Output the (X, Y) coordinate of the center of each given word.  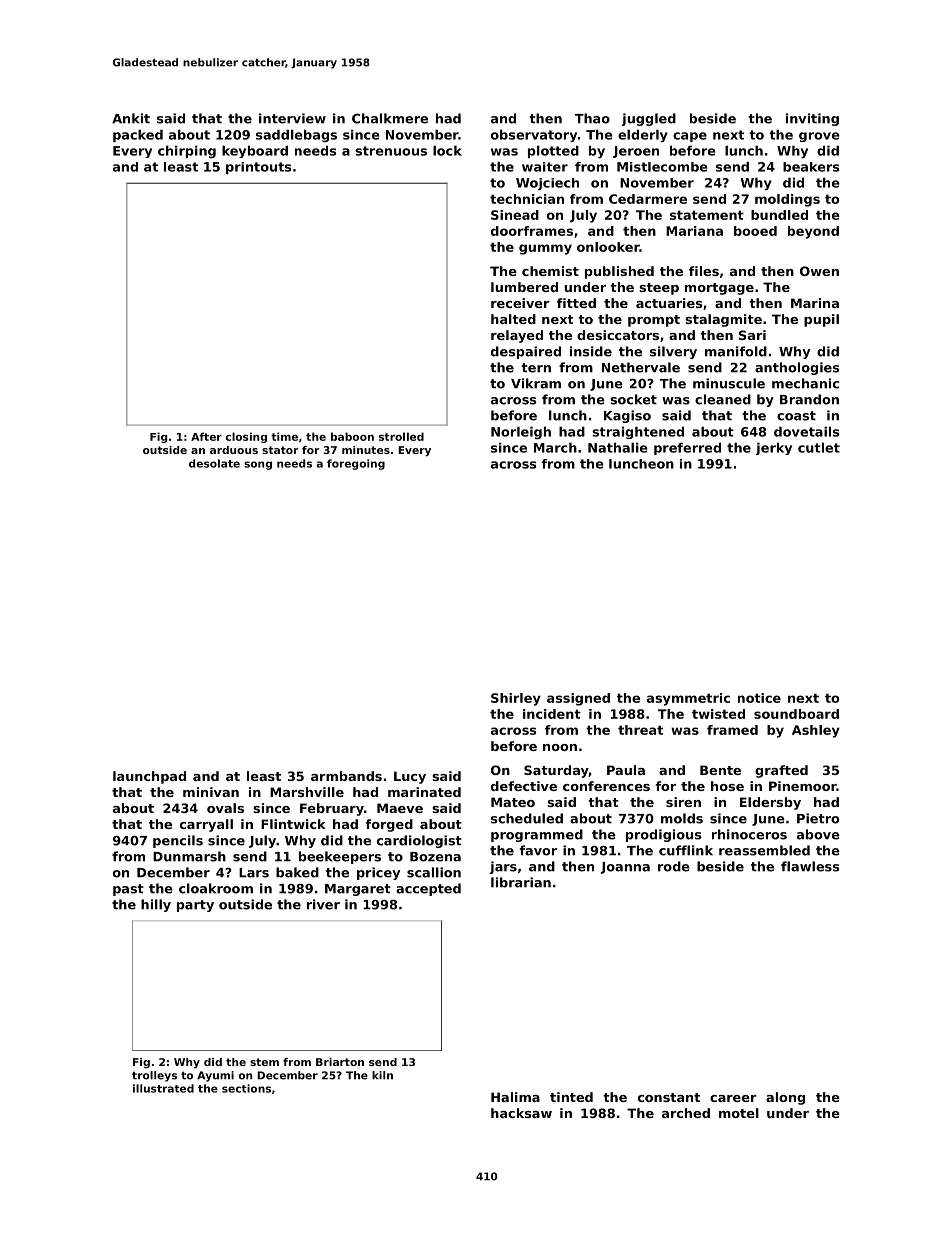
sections (246, 1088)
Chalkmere (390, 118)
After (206, 436)
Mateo (513, 802)
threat (640, 730)
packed (138, 135)
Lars (254, 873)
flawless (810, 866)
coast (796, 416)
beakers (811, 167)
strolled (401, 436)
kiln (382, 1075)
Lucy (410, 777)
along (785, 1098)
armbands (346, 776)
